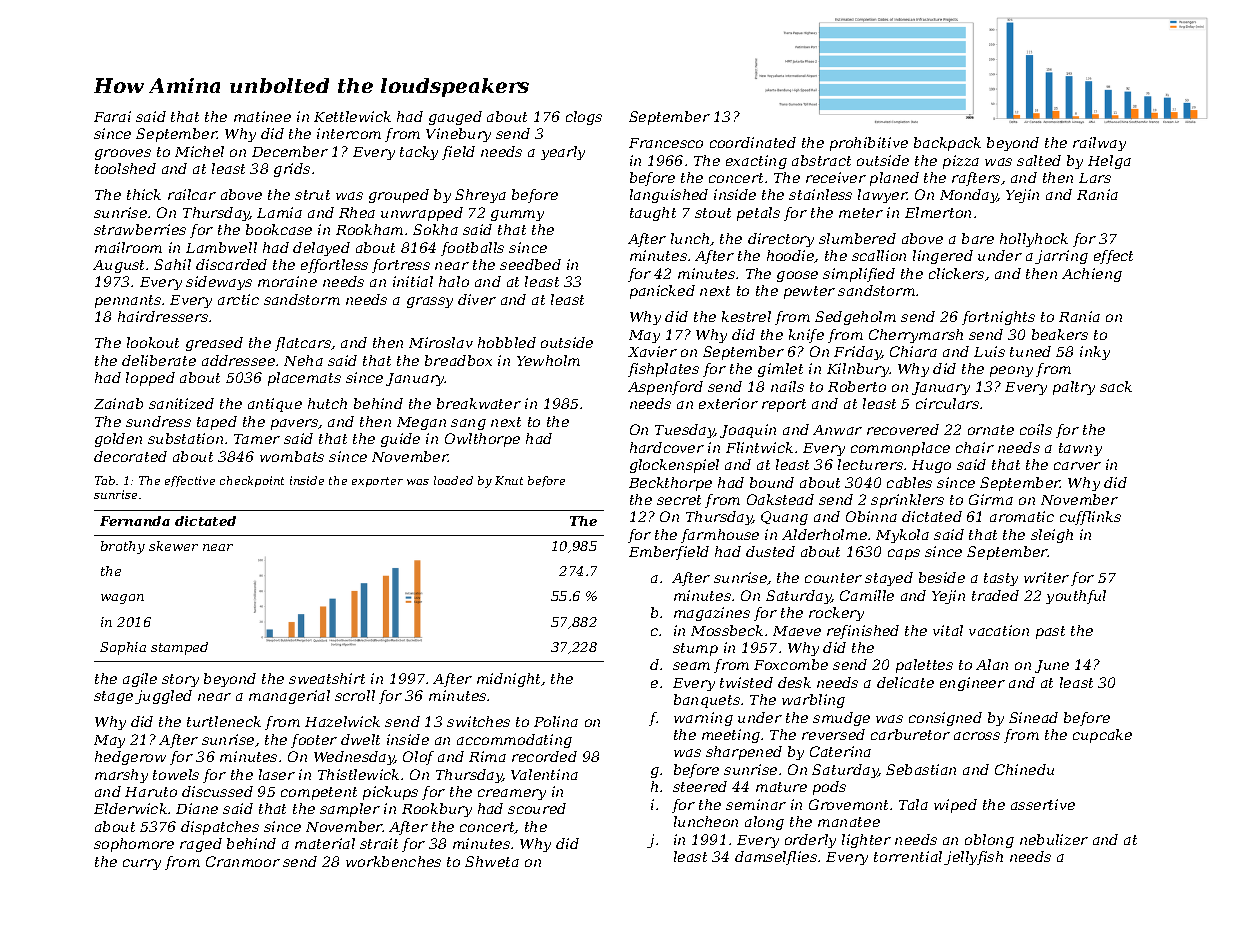 This document has height=952, width=1233. Describe the element at coordinates (947, 144) in the document. I see `backpack` at that location.
